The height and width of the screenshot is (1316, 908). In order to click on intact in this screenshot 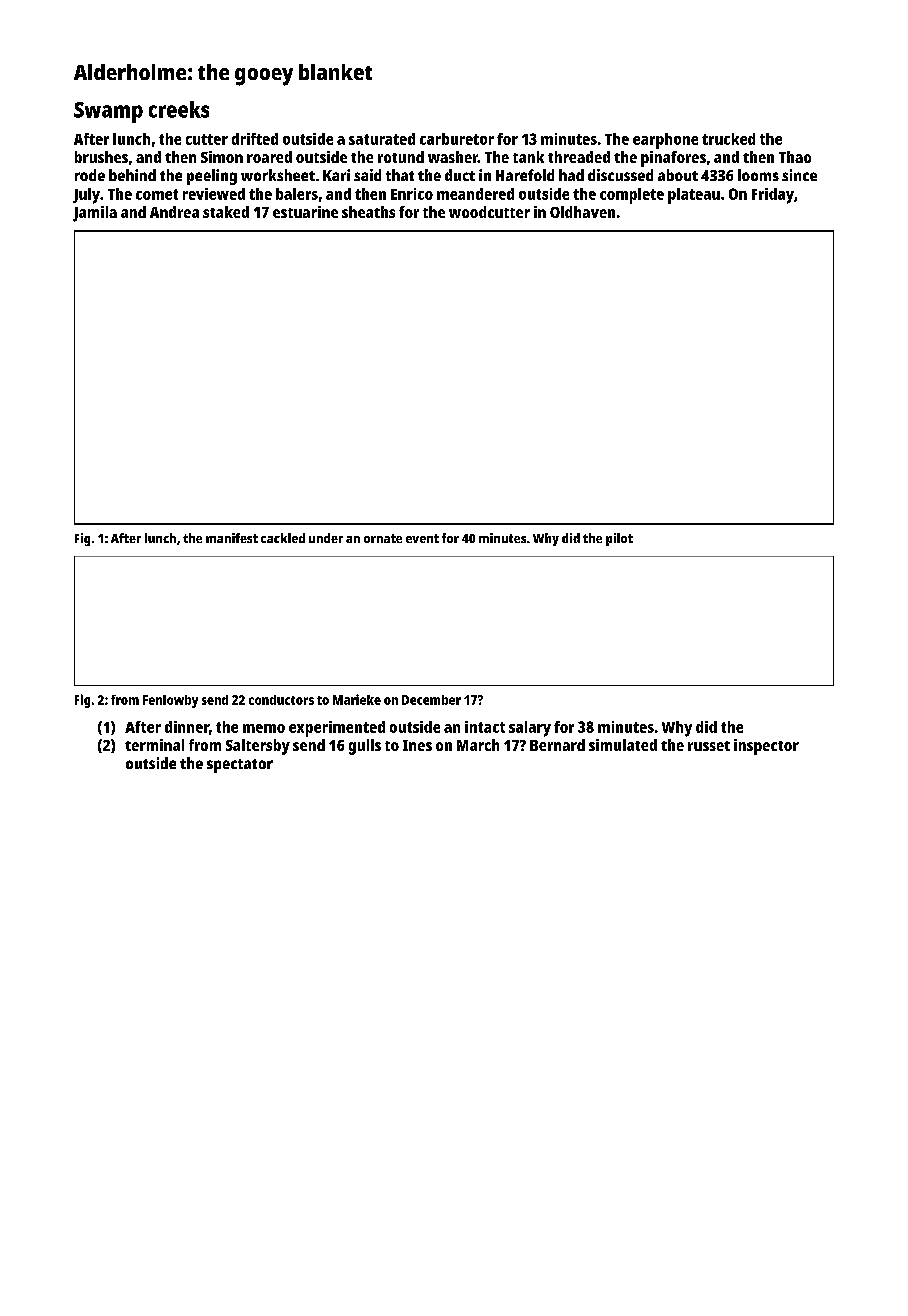, I will do `click(485, 727)`.
